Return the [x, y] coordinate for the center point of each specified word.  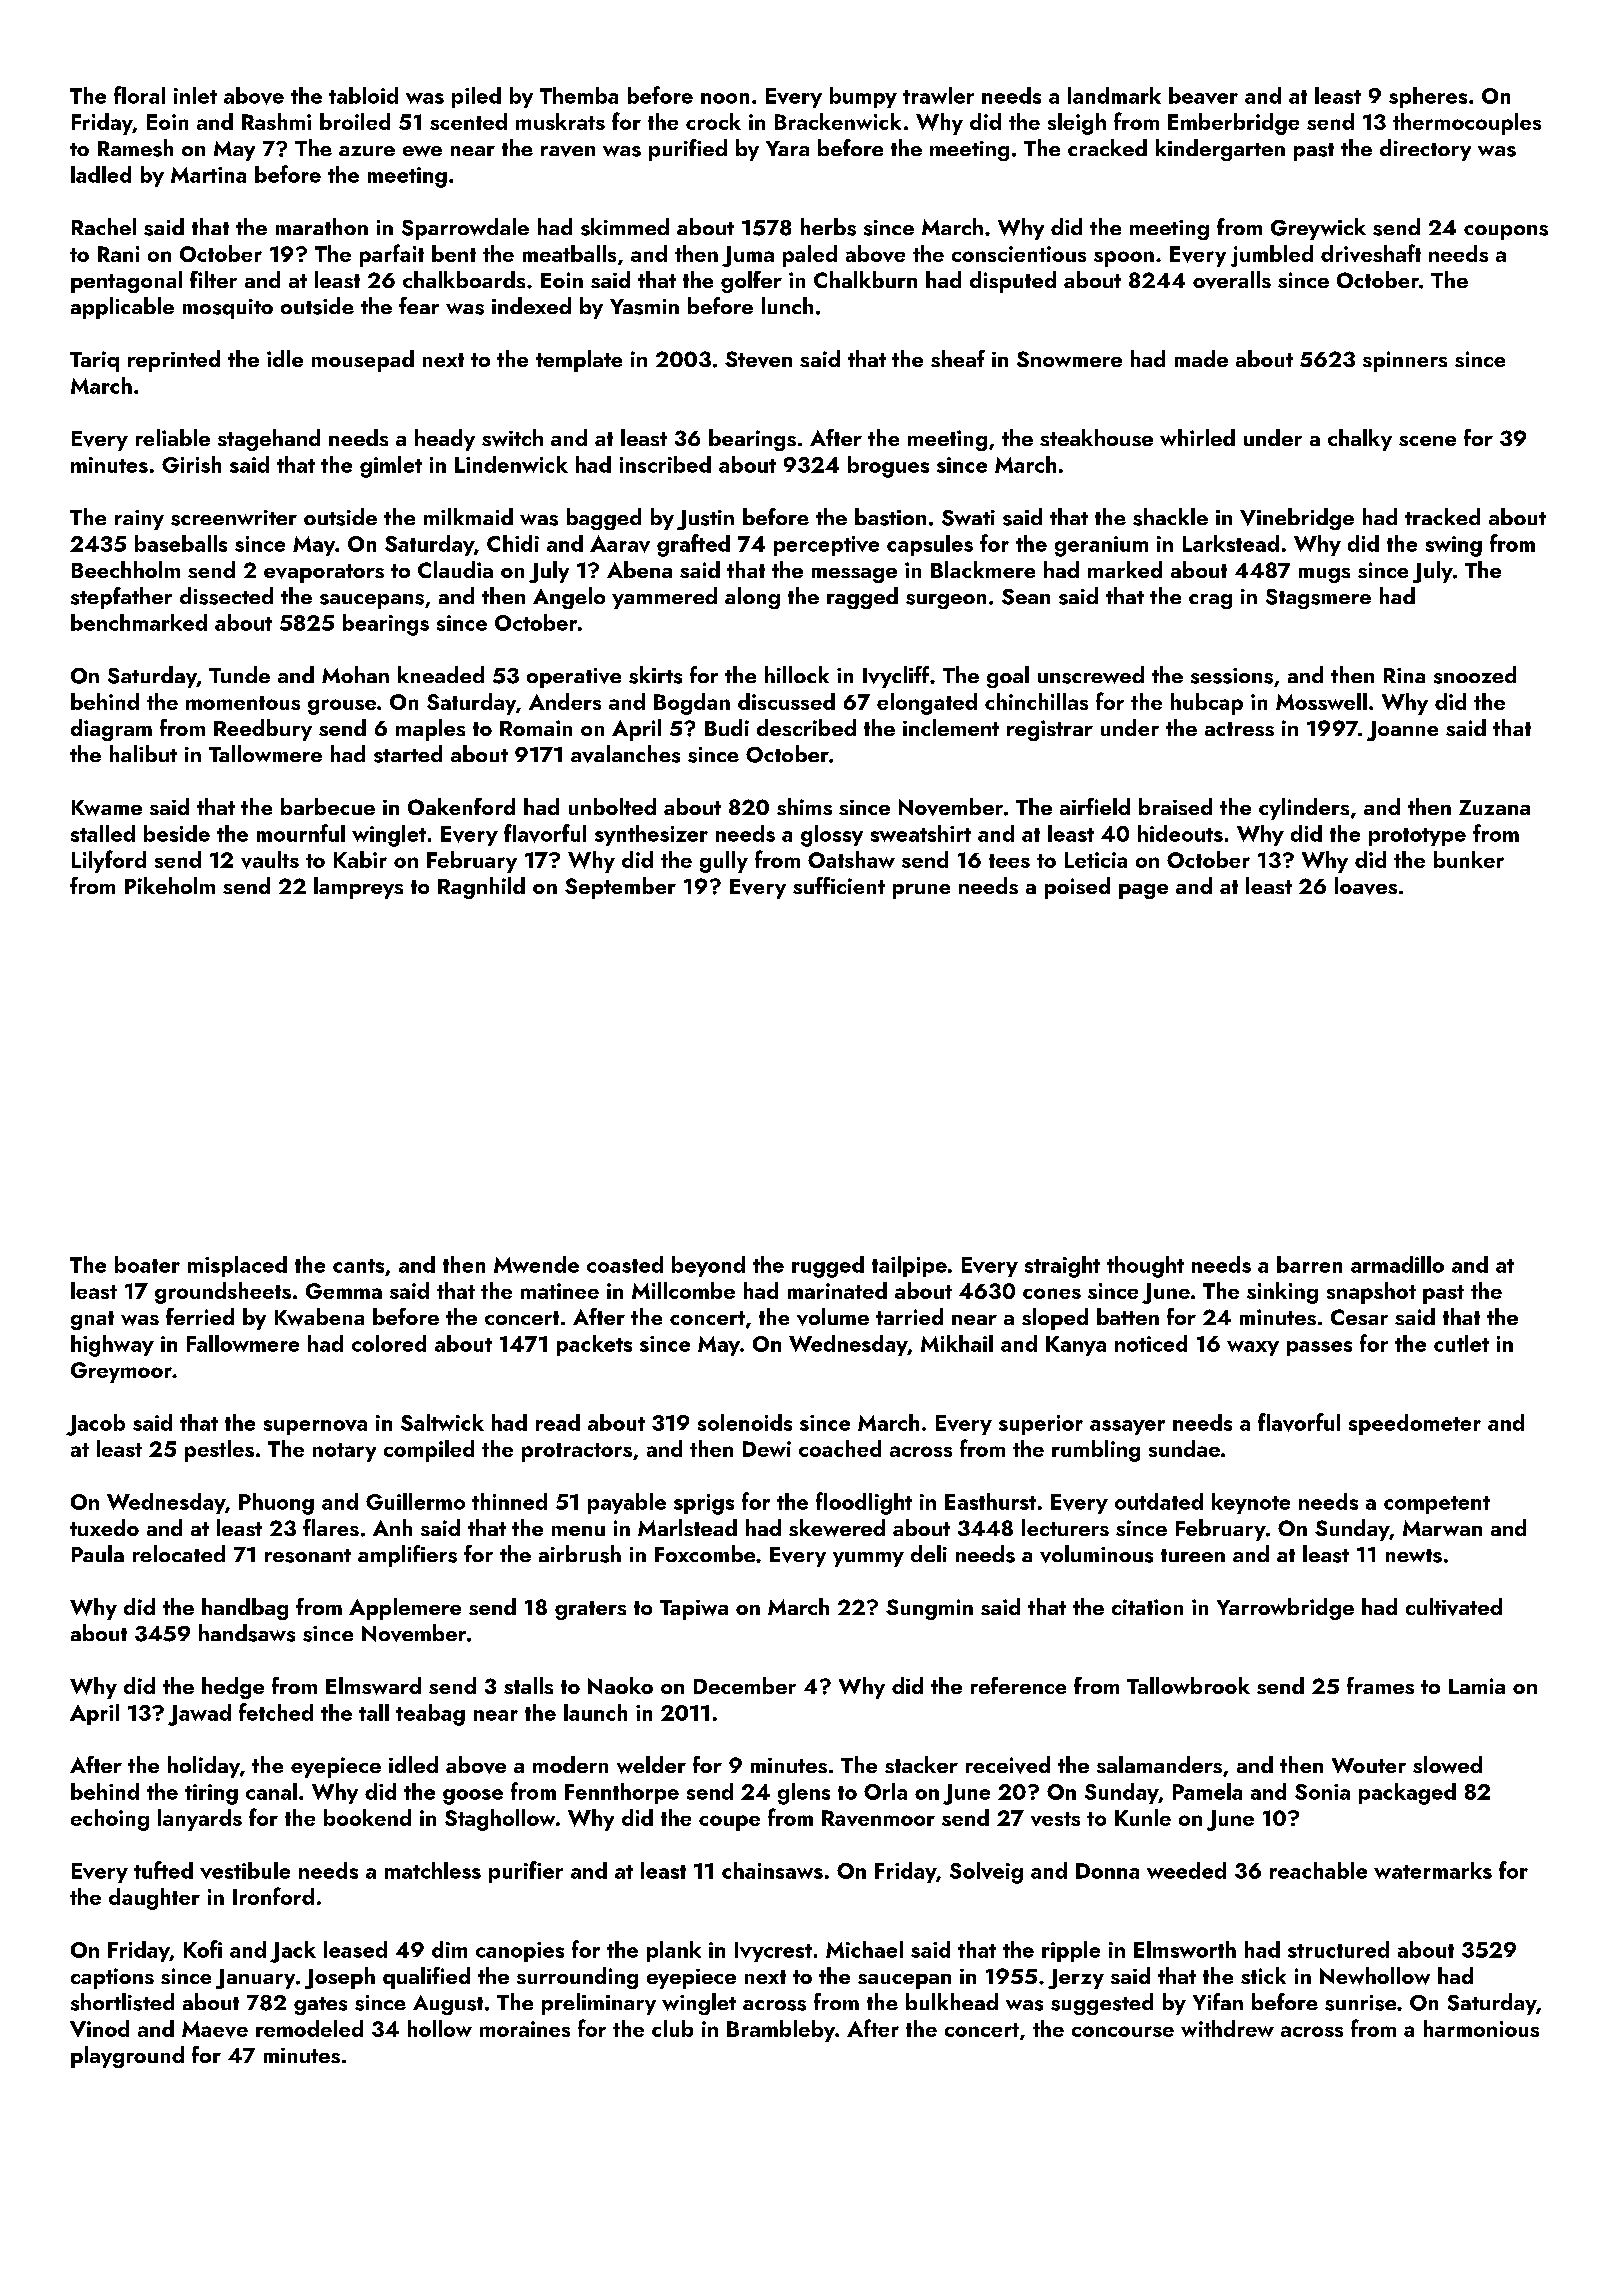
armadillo [1397, 1264]
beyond [708, 1266]
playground [127, 2057]
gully [724, 862]
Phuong [276, 1504]
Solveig [986, 1873]
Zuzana [1494, 807]
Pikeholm [170, 885]
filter [213, 279]
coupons [1506, 232]
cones [1052, 1293]
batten [1128, 1316]
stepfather [121, 598]
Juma [748, 256]
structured [1338, 1949]
